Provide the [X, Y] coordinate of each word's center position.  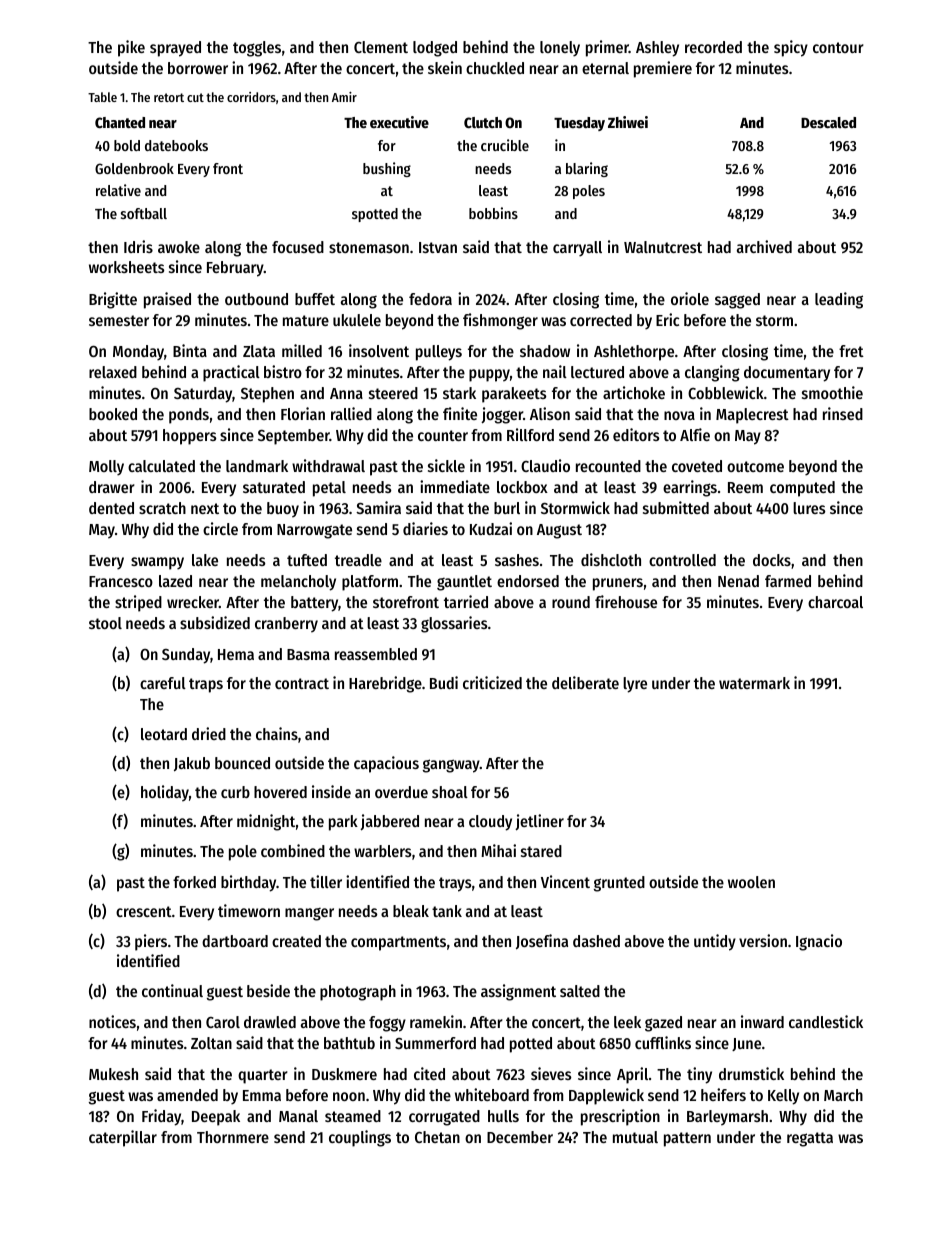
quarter [263, 1076]
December [520, 1137]
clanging [712, 373]
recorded [713, 47]
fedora [430, 299]
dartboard [235, 941]
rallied [351, 413]
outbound [256, 299]
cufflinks [663, 1042]
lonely [560, 49]
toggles [257, 49]
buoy [283, 510]
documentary [787, 374]
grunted [619, 884]
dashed [596, 941]
